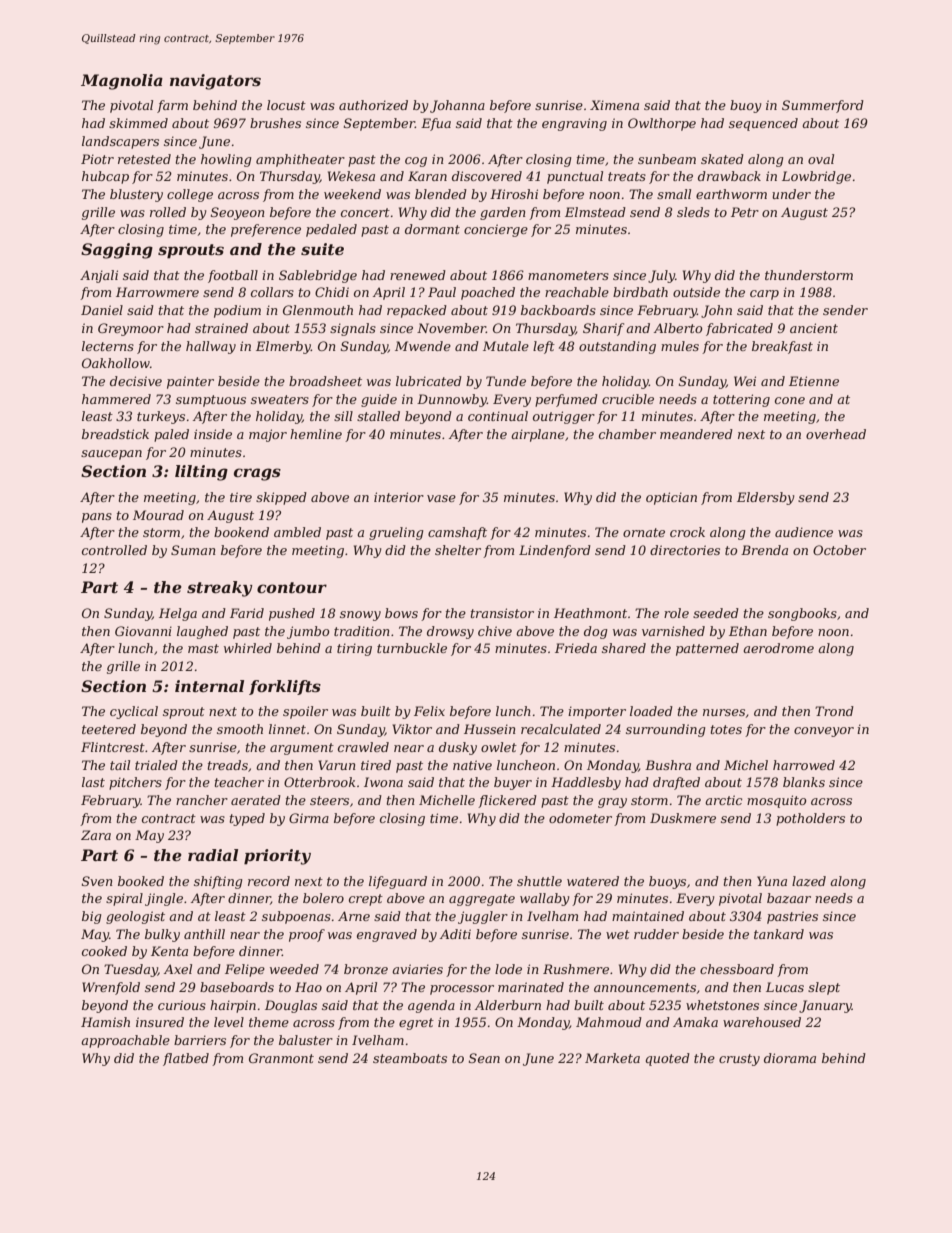  Describe the element at coordinates (590, 613) in the page. I see `Heathmont` at that location.
